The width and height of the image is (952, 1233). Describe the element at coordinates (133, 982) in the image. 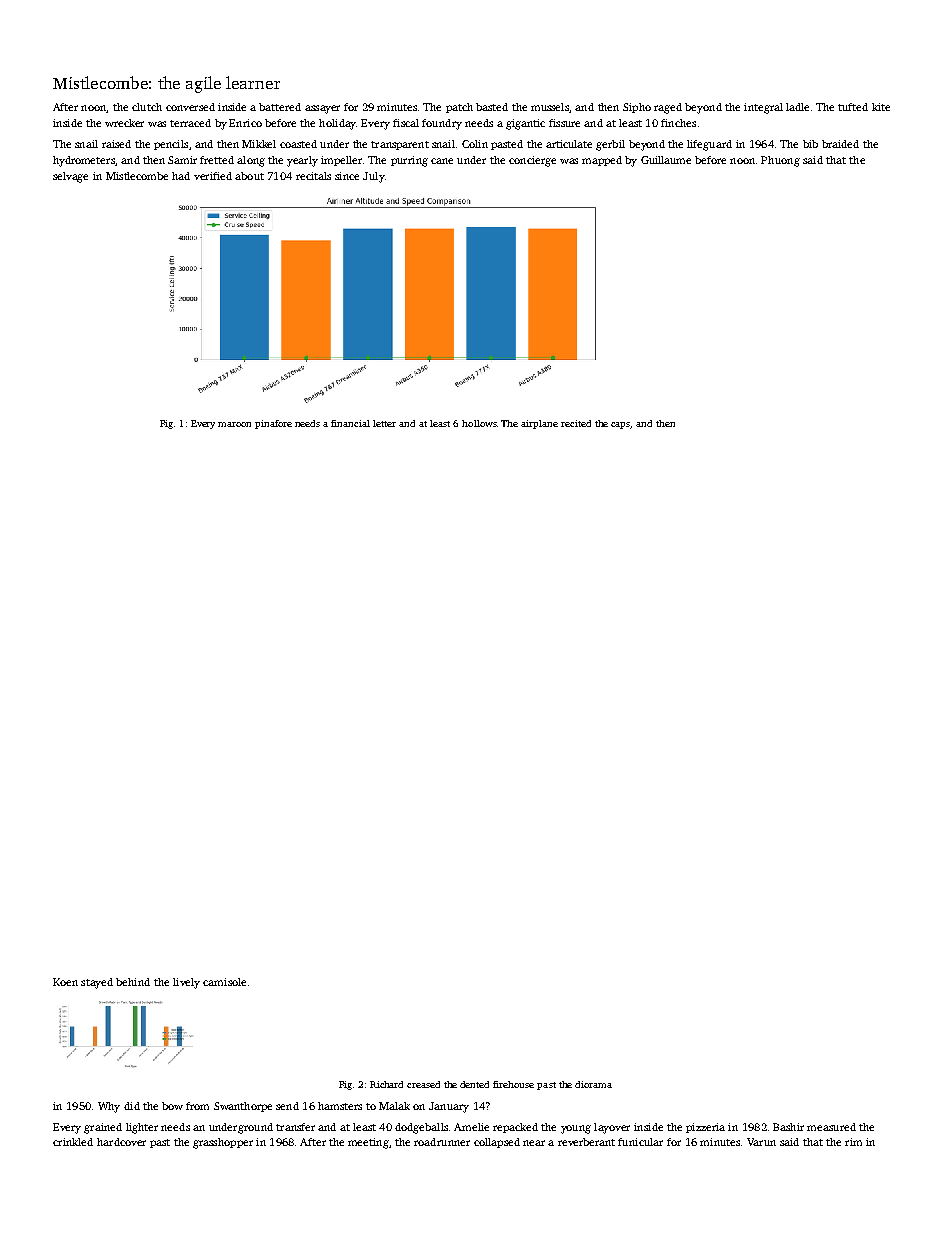

I see `behind` at that location.
